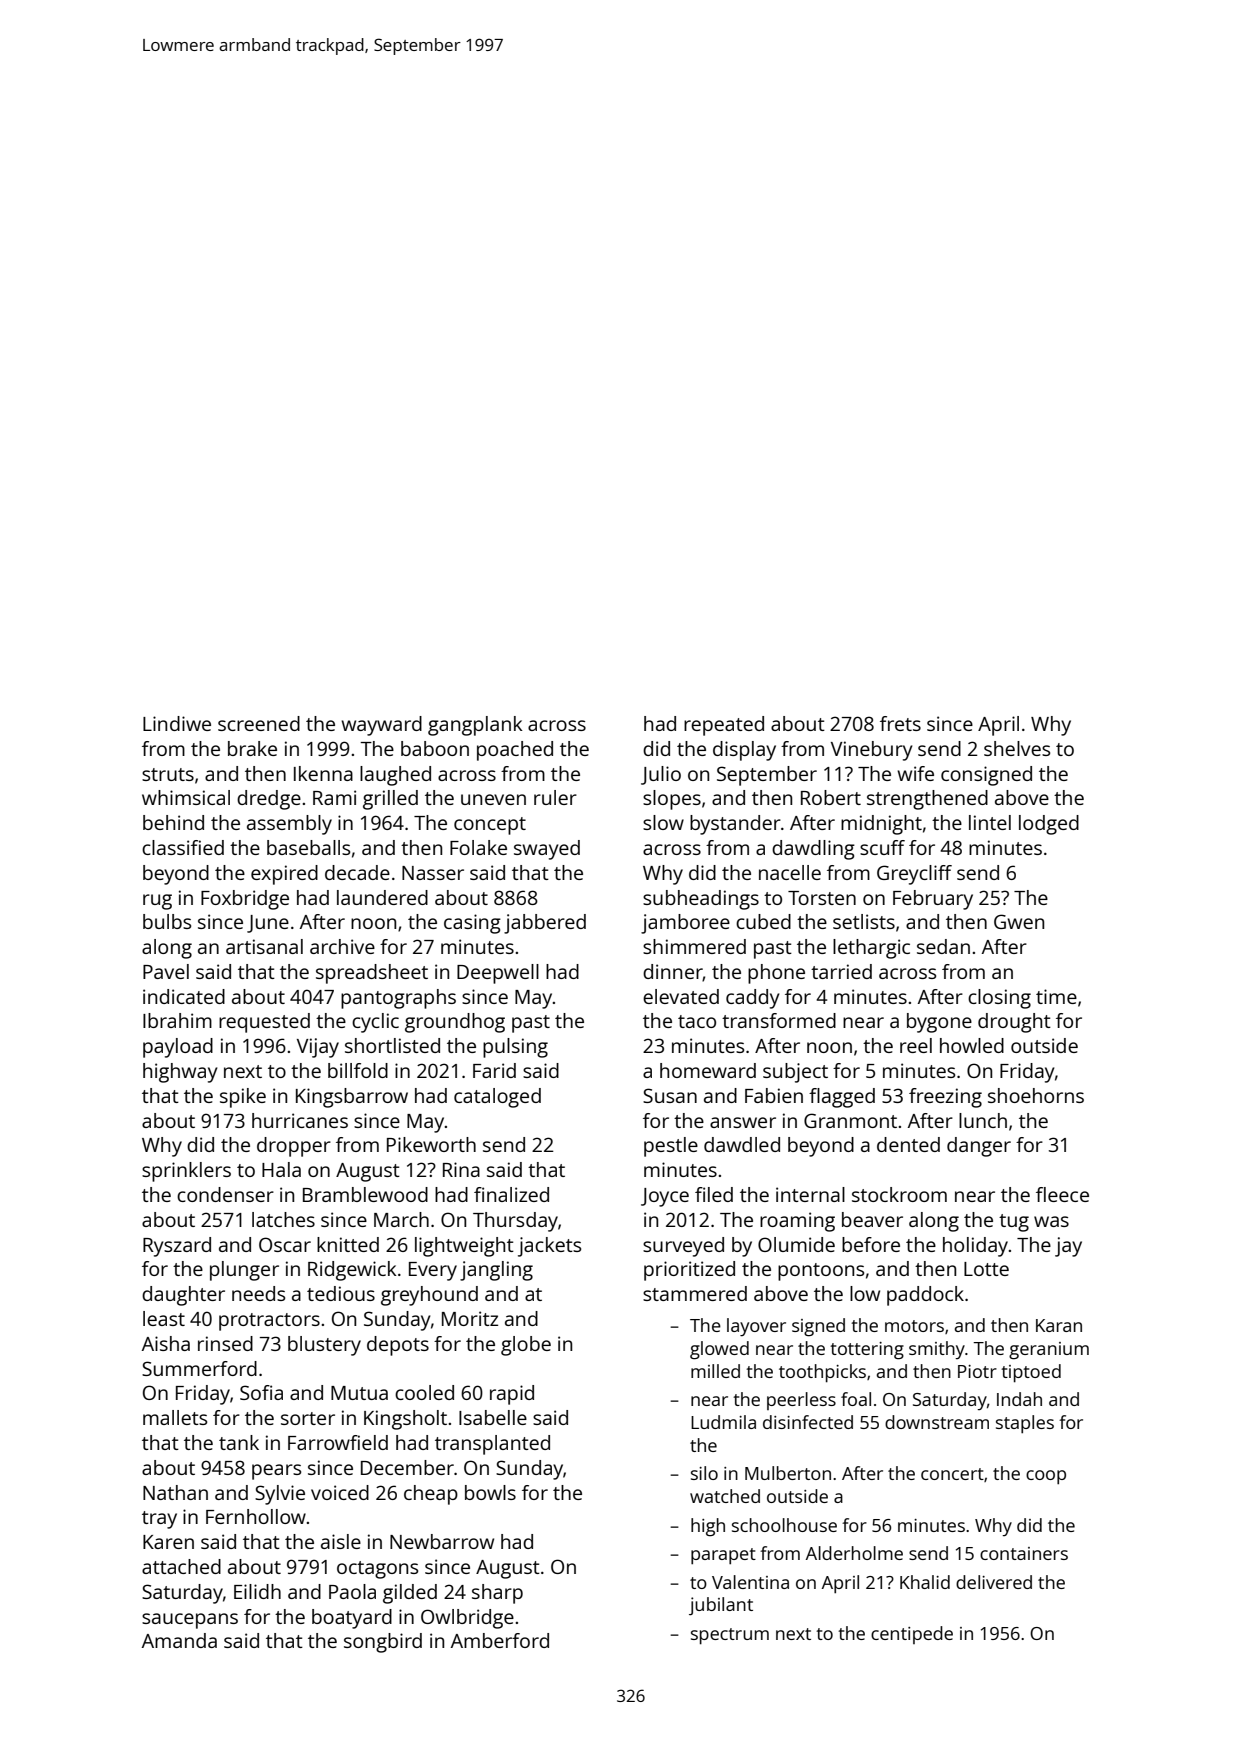 The image size is (1233, 1744). Describe the element at coordinates (512, 1395) in the document. I see `rapid` at that location.
